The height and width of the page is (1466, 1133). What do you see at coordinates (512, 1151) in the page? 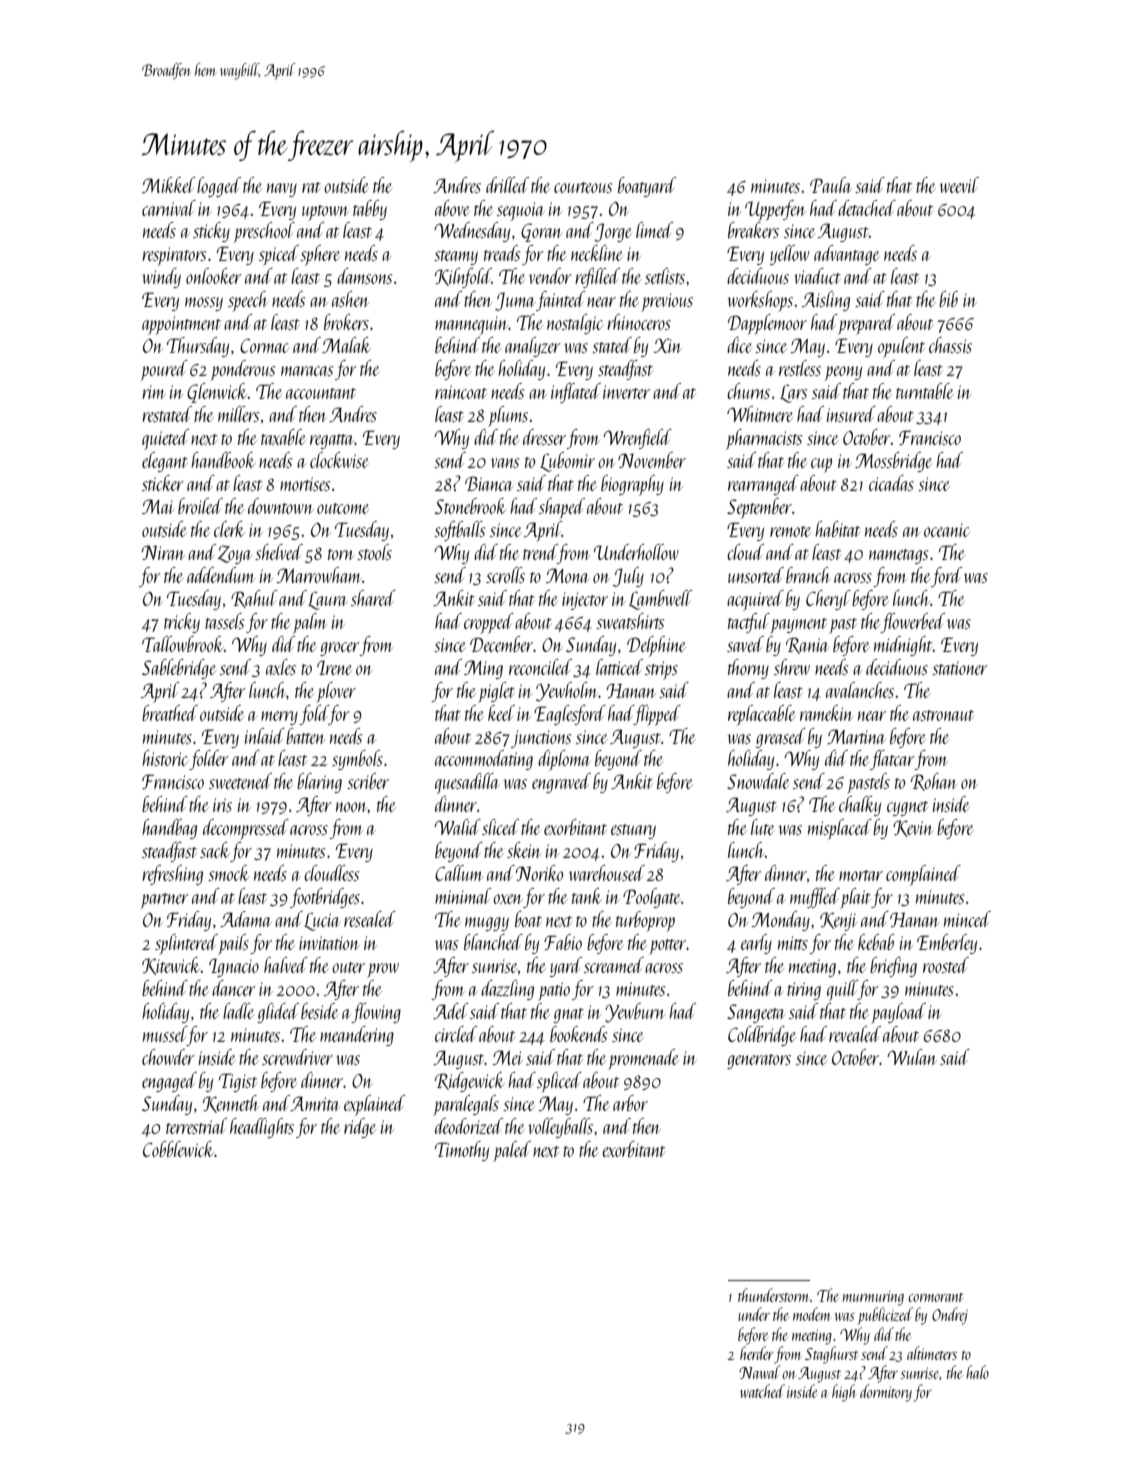
I see `paled` at bounding box center [512, 1151].
